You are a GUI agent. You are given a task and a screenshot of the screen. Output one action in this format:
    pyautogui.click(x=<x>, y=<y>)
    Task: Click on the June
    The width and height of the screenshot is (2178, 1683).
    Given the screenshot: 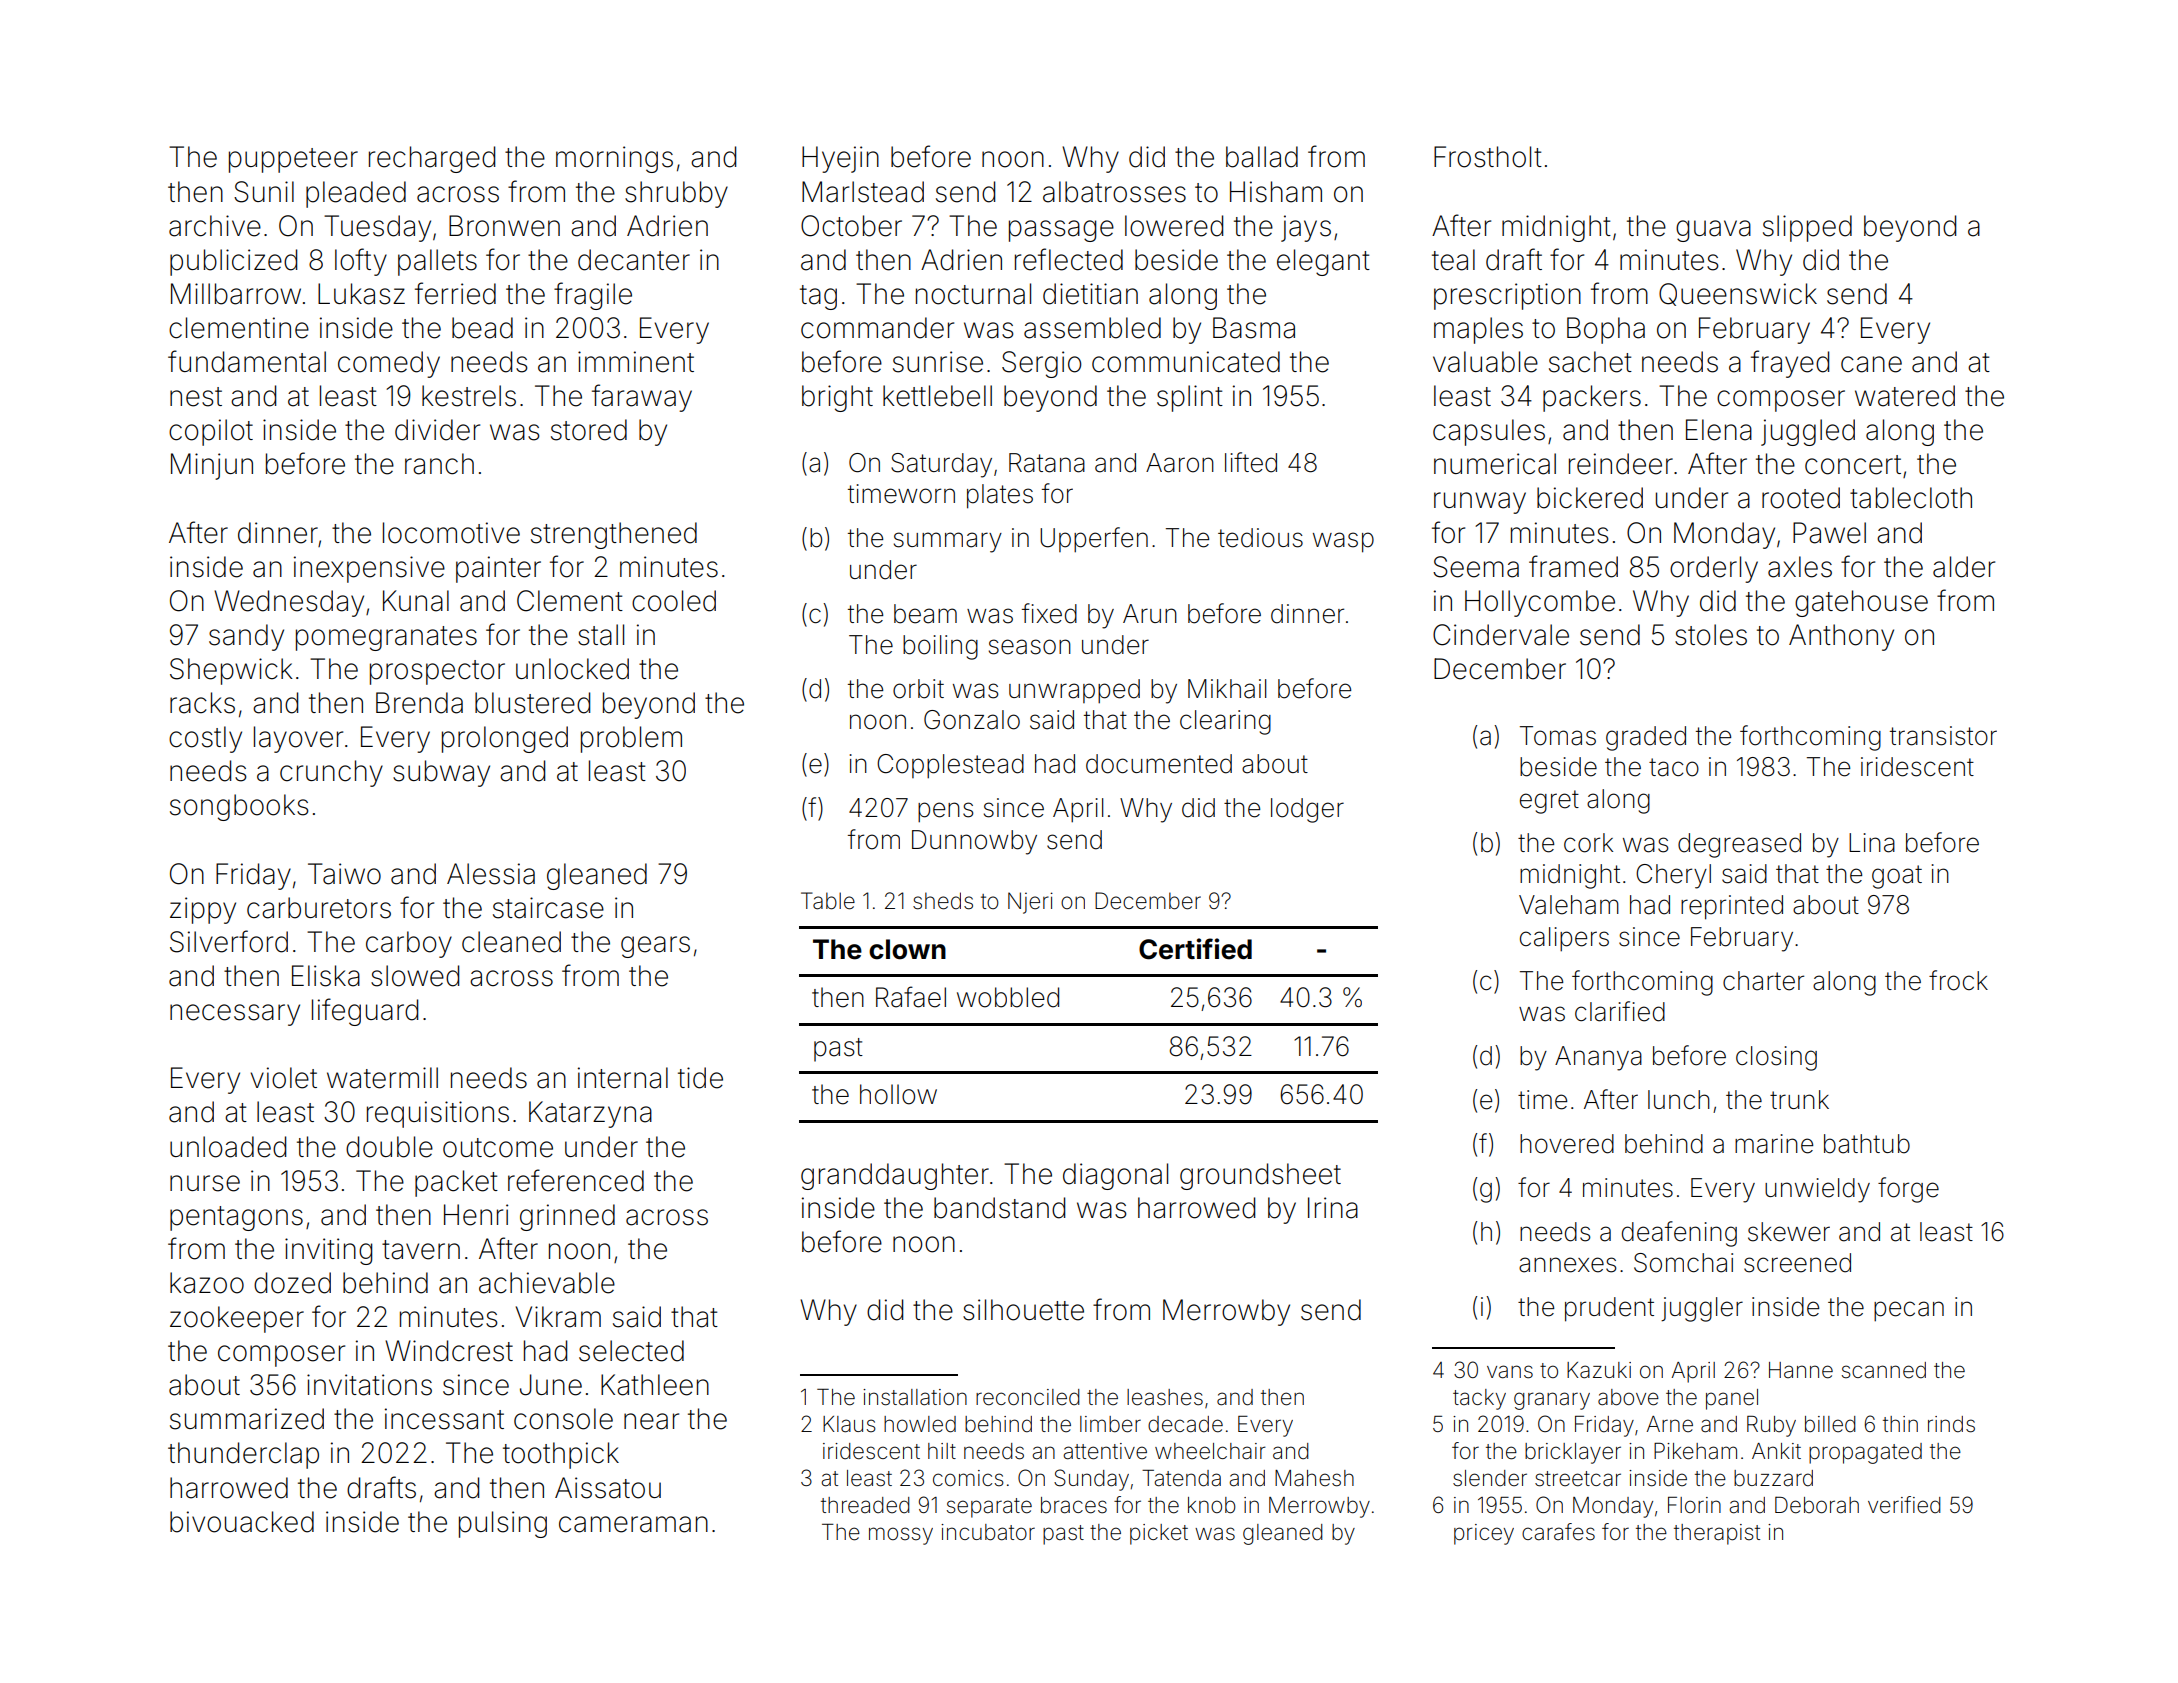 What is the action you would take?
    pyautogui.click(x=551, y=1385)
